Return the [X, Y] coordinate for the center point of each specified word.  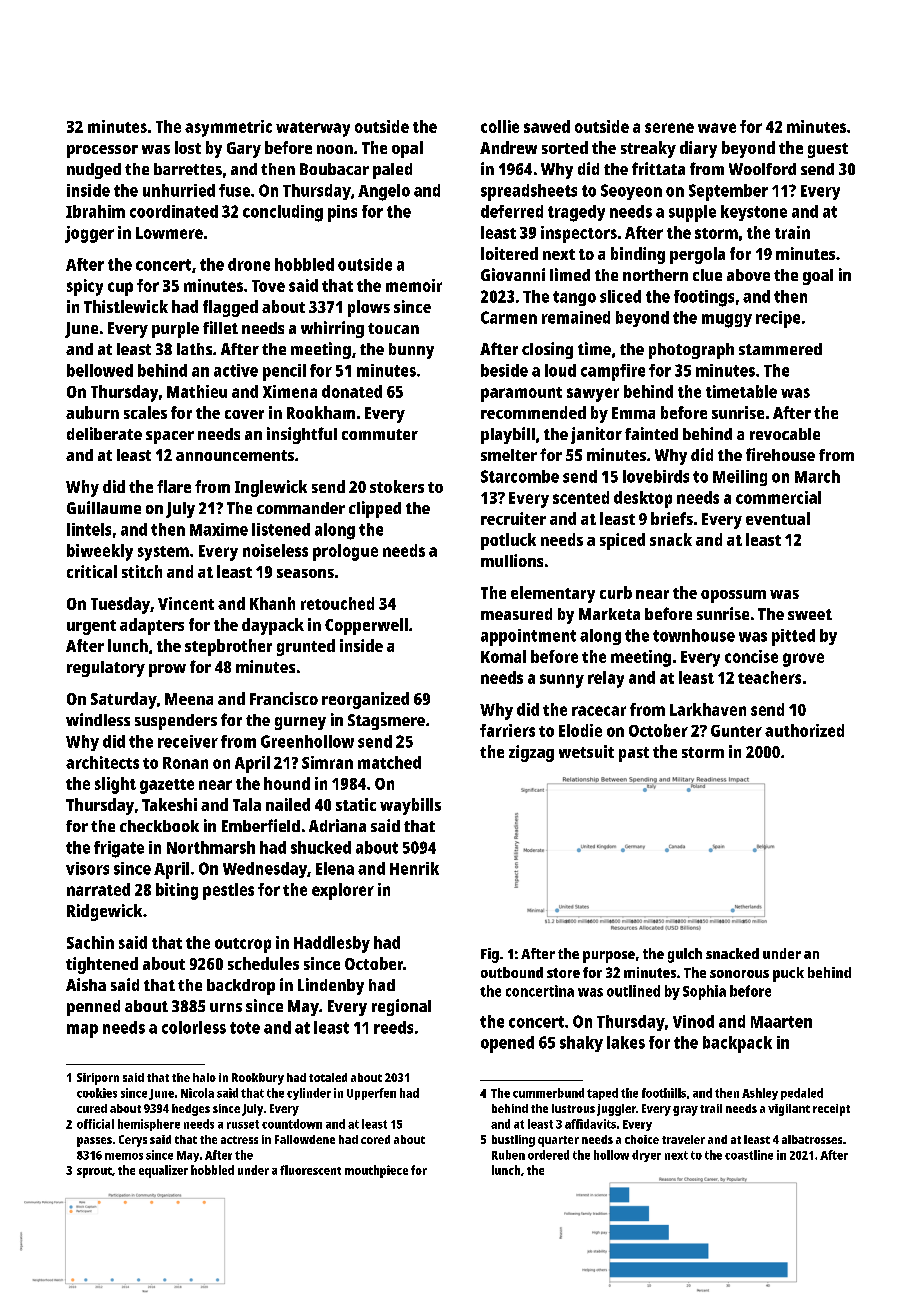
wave [717, 128]
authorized [804, 730]
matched [389, 762]
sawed [547, 126]
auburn [92, 412]
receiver [188, 741]
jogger [89, 234]
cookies [97, 1093]
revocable [785, 434]
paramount [521, 394]
